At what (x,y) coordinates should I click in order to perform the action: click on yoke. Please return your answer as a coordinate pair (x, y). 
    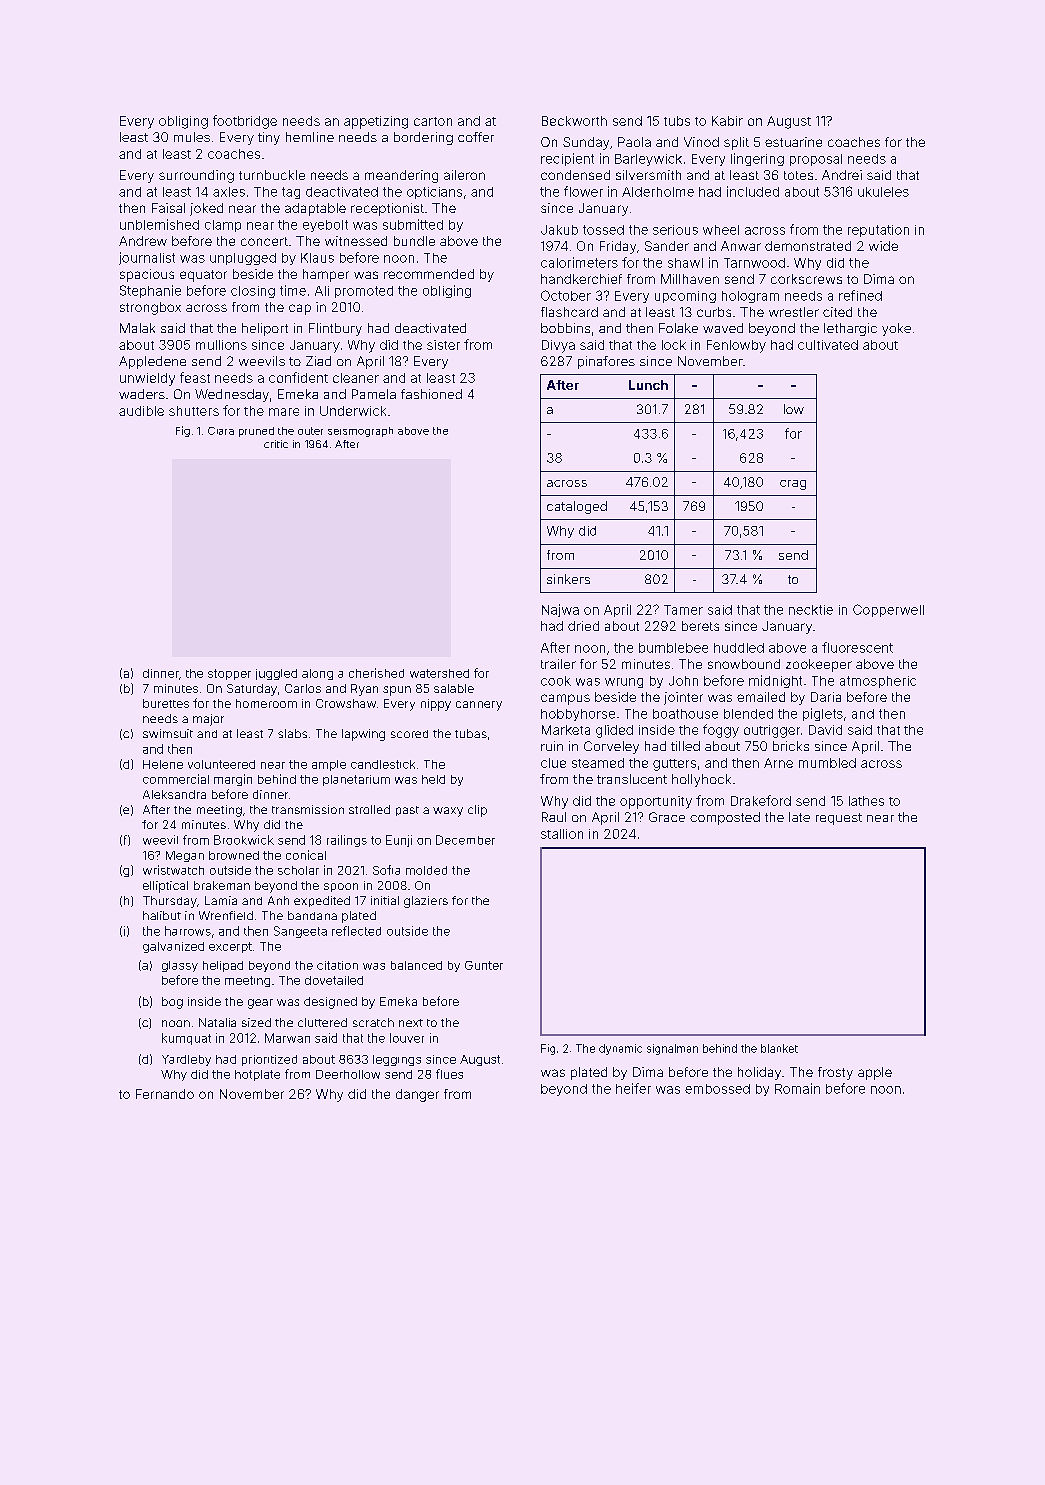
    Looking at the image, I should click on (896, 329).
